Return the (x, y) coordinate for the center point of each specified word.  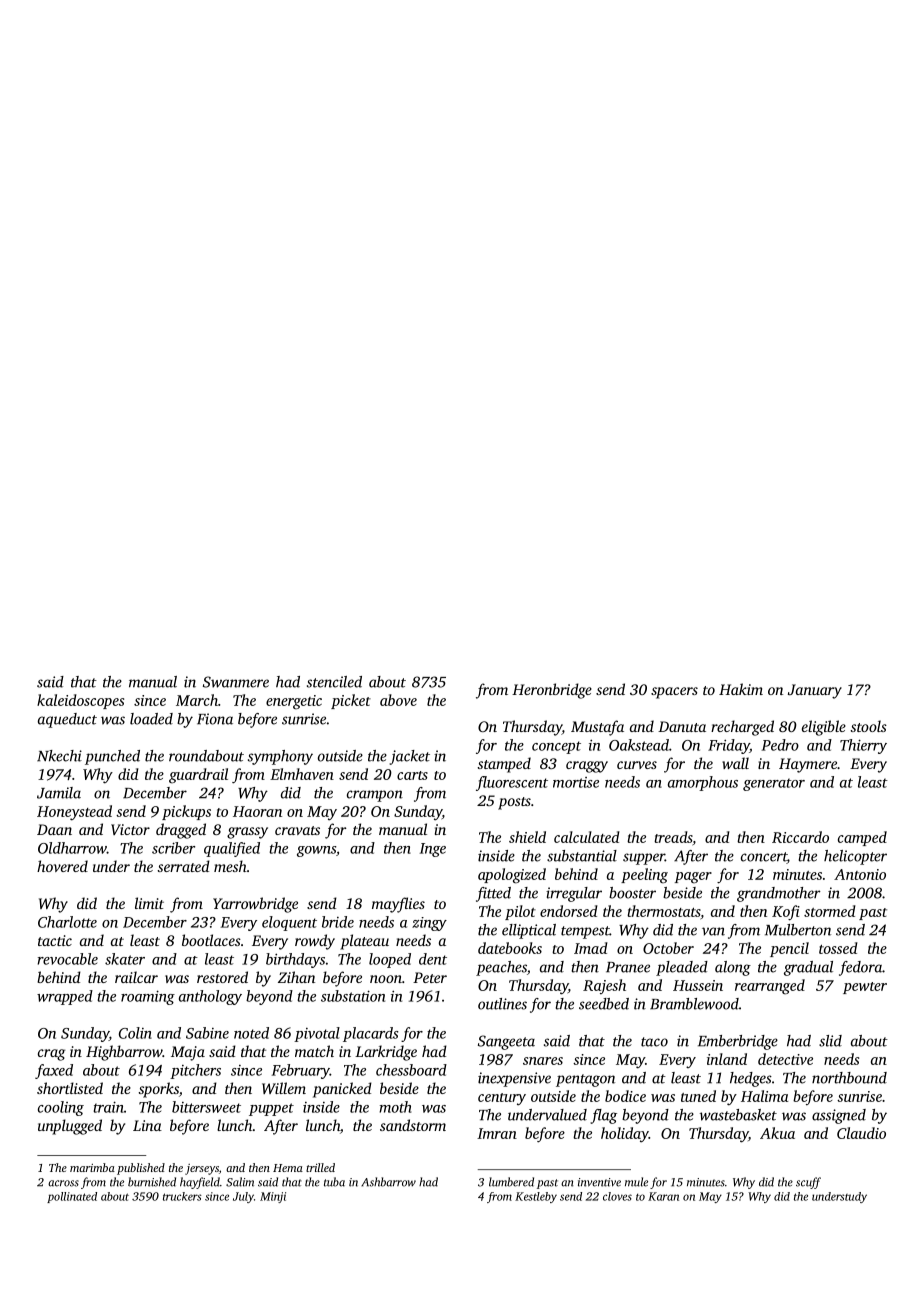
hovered (62, 866)
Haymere (808, 765)
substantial (582, 856)
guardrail (198, 776)
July (243, 1197)
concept (556, 747)
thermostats (663, 911)
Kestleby (536, 1197)
